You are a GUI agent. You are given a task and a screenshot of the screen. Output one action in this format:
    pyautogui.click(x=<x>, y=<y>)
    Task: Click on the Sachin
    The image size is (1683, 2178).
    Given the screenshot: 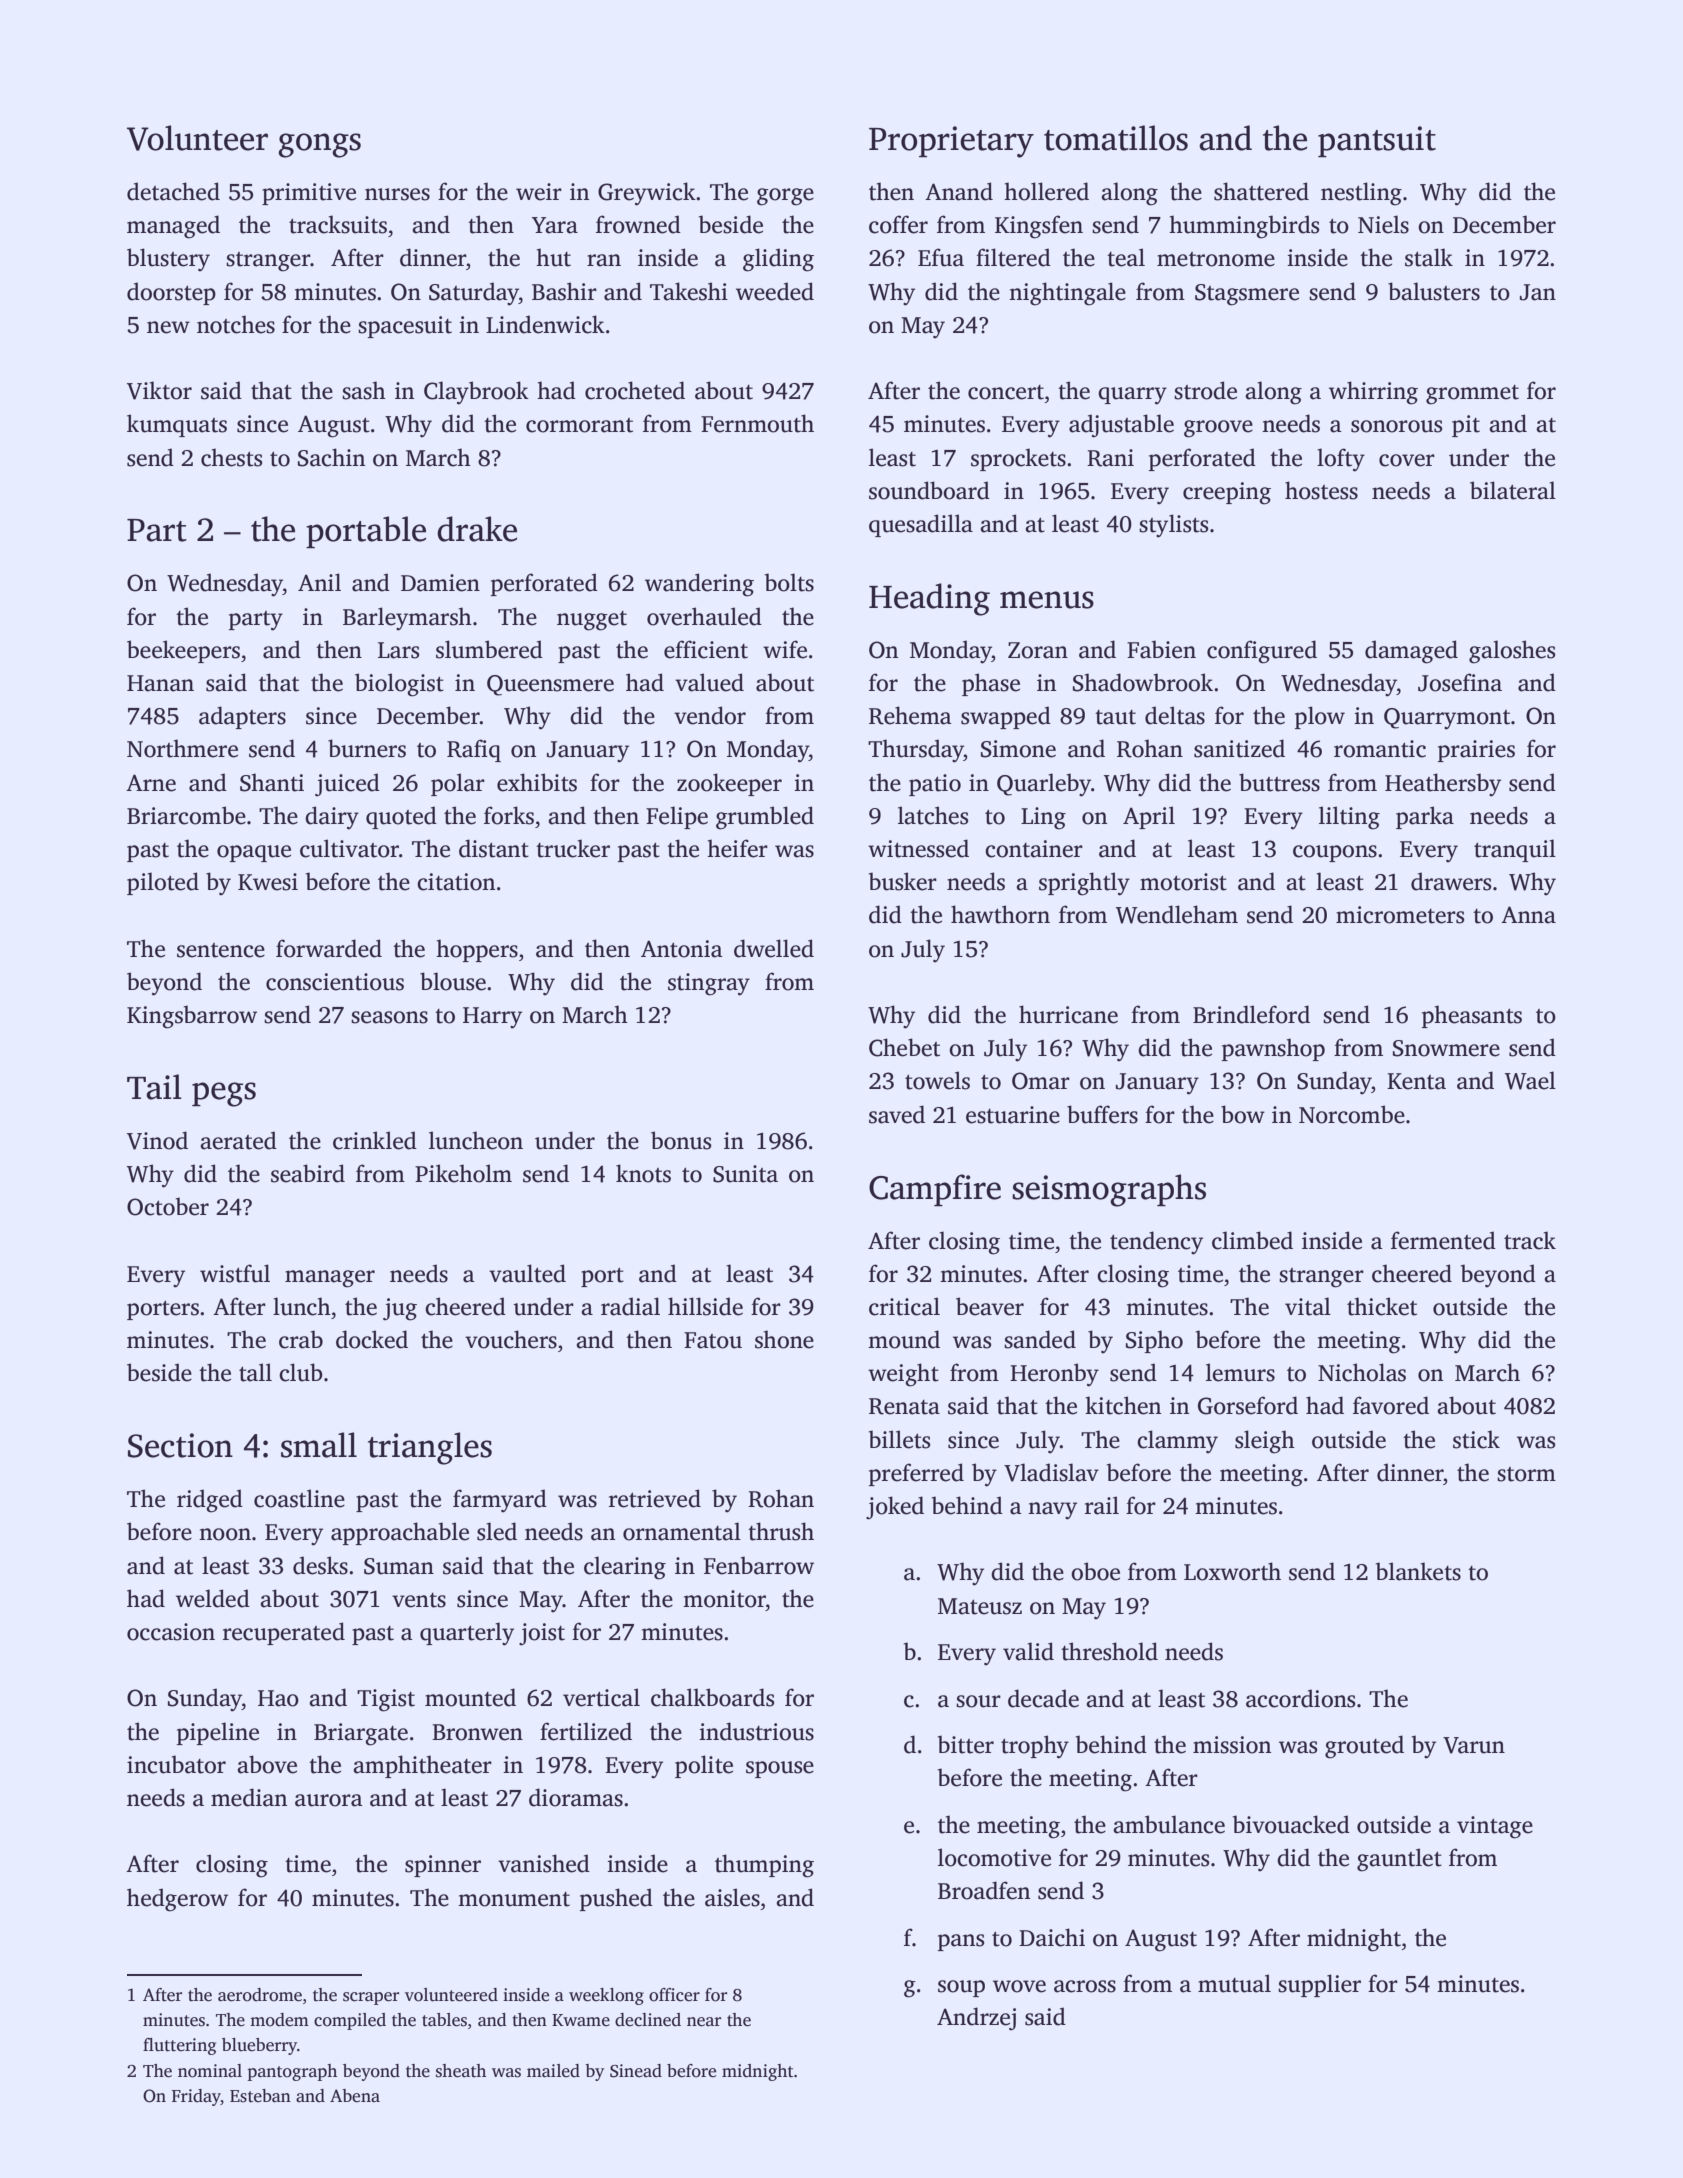 What is the action you would take?
    pyautogui.click(x=331, y=457)
